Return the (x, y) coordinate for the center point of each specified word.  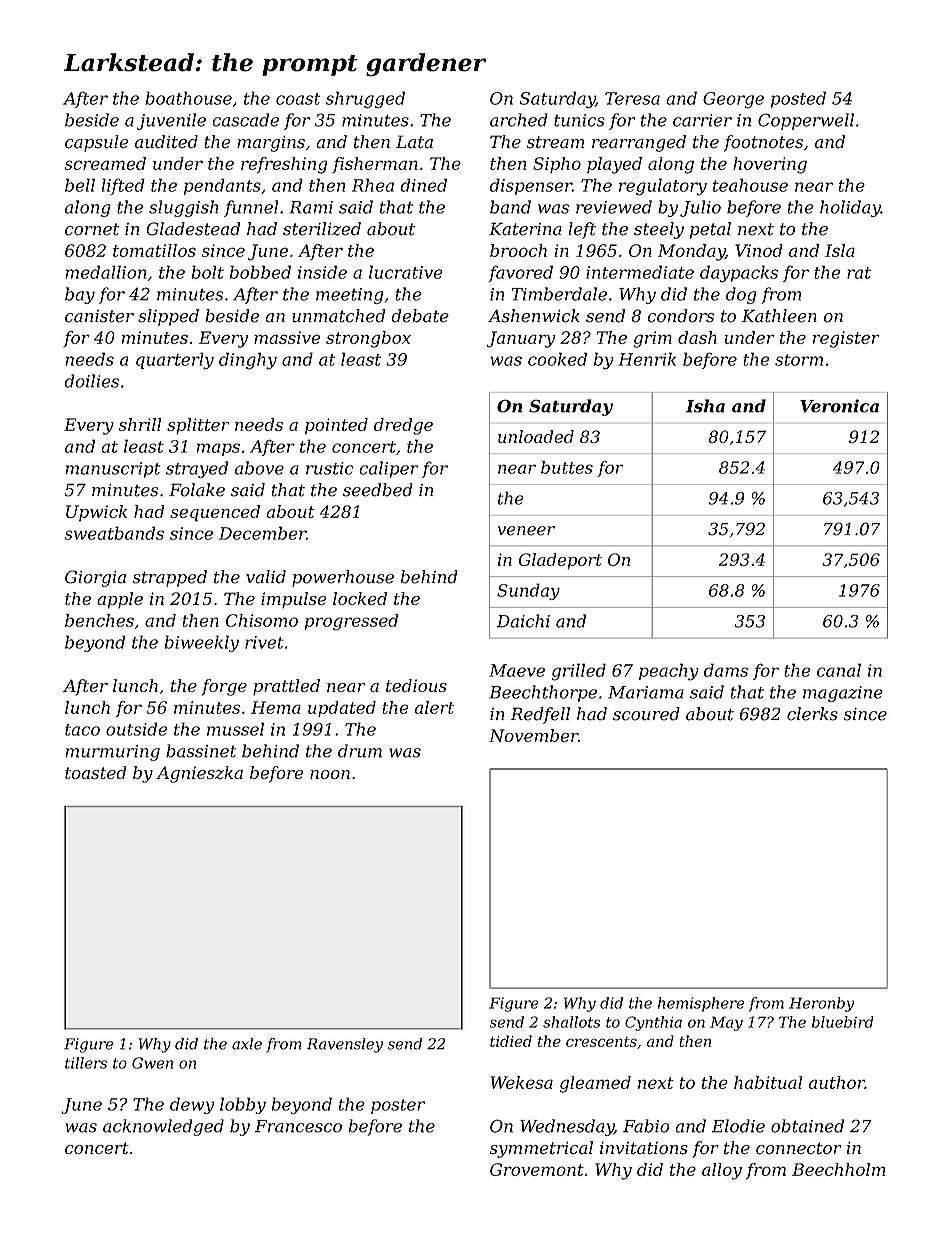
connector (798, 1148)
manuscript (113, 470)
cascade (245, 120)
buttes (567, 467)
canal (839, 670)
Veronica (839, 406)
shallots (571, 1022)
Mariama (646, 692)
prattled (286, 687)
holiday (850, 208)
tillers (86, 1063)
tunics (579, 120)
